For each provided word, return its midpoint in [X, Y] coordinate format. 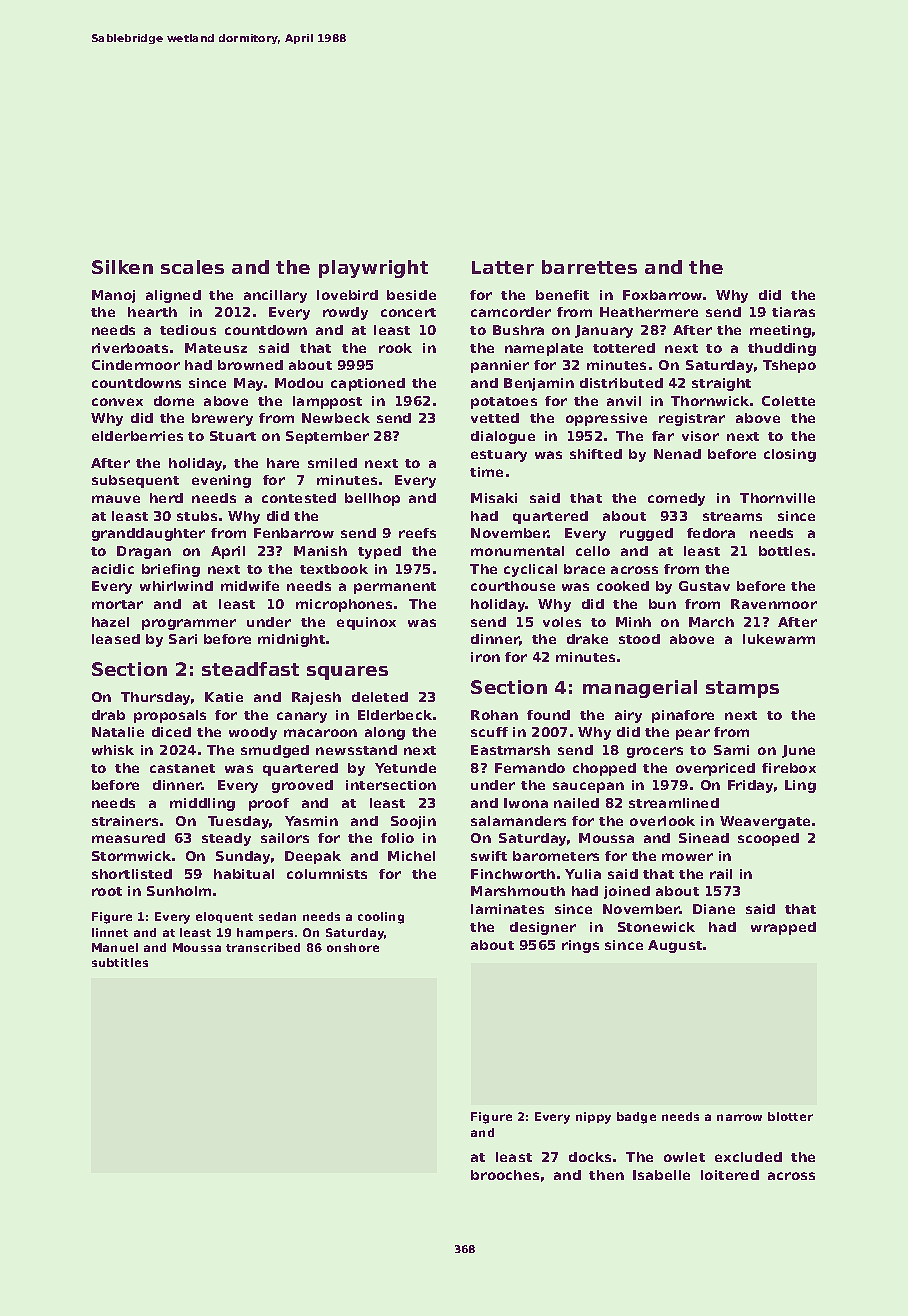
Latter [503, 267]
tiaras [793, 312]
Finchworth [513, 874]
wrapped [783, 928]
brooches [505, 1175]
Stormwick [131, 856]
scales [192, 267]
